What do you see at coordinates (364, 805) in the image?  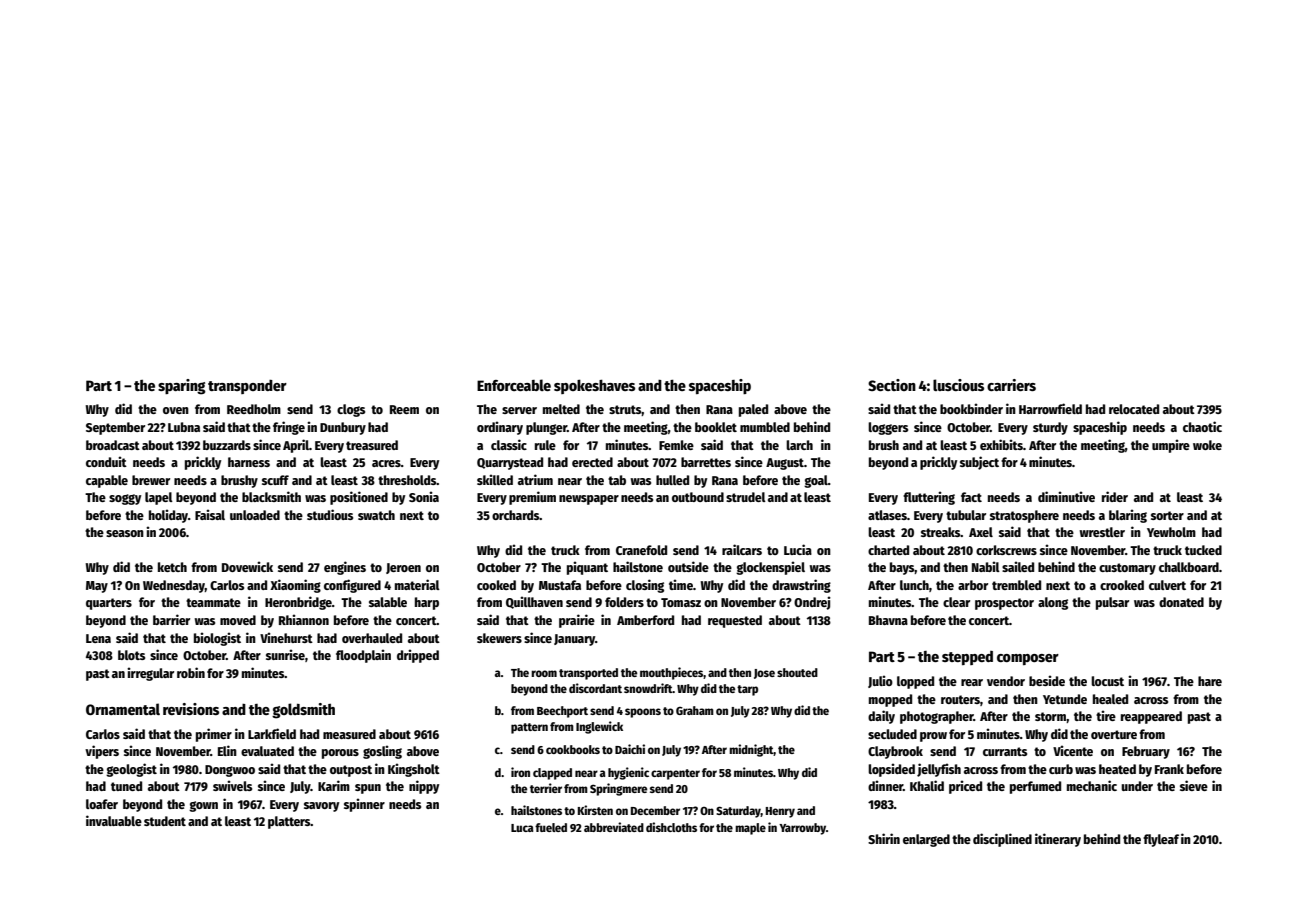 I see `spinner` at bounding box center [364, 805].
